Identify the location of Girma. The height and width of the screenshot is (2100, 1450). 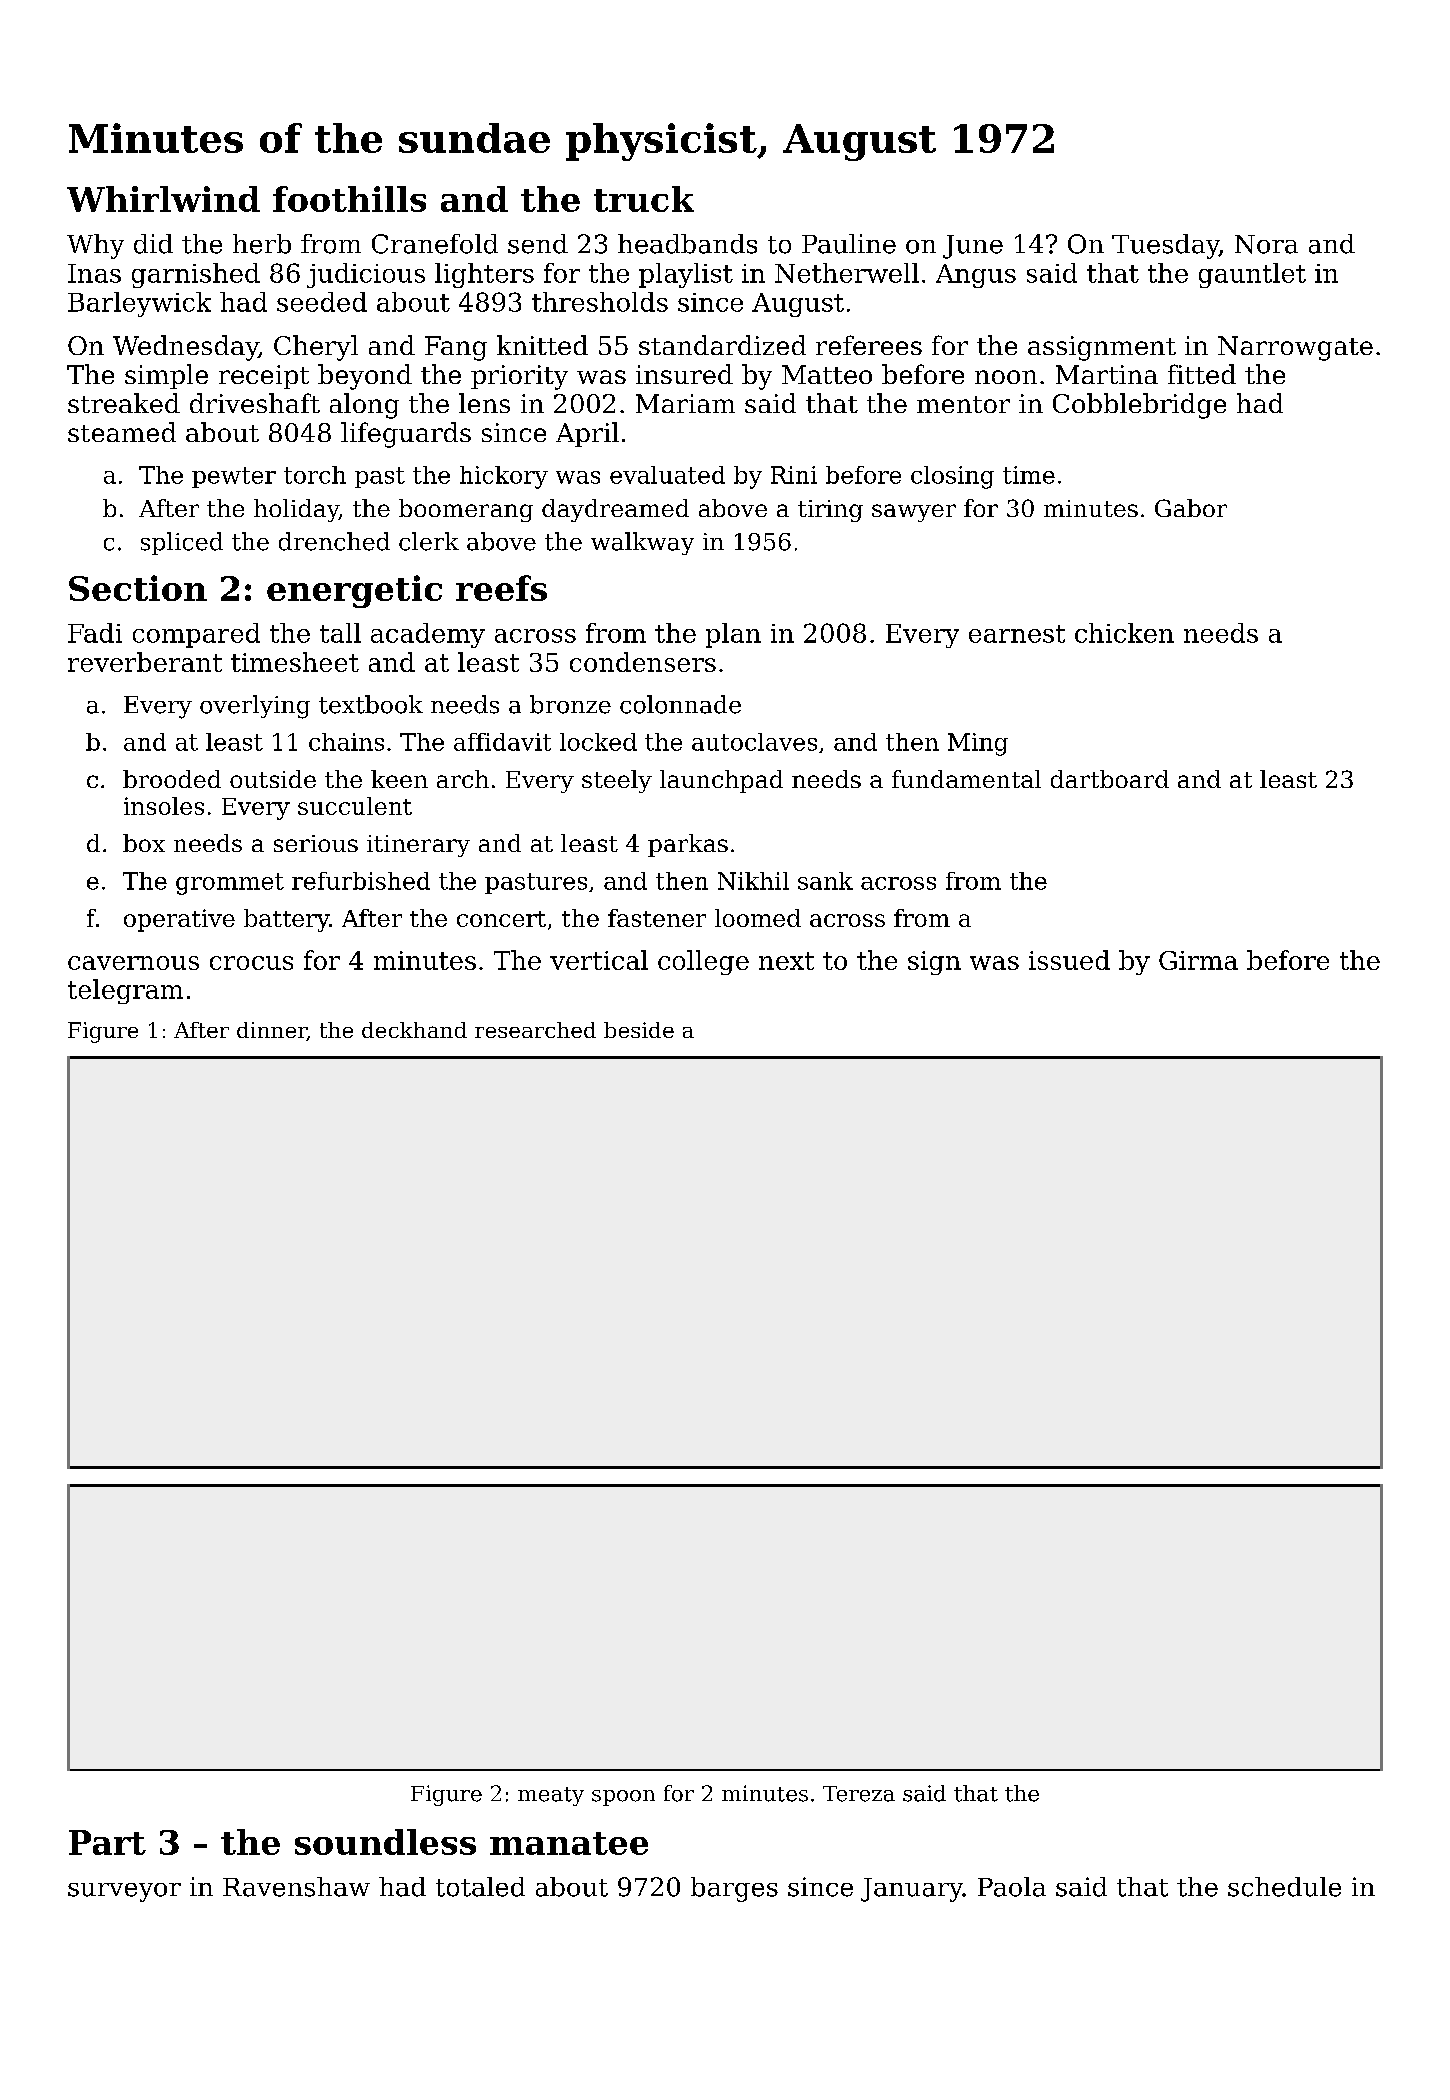
(1198, 960).
